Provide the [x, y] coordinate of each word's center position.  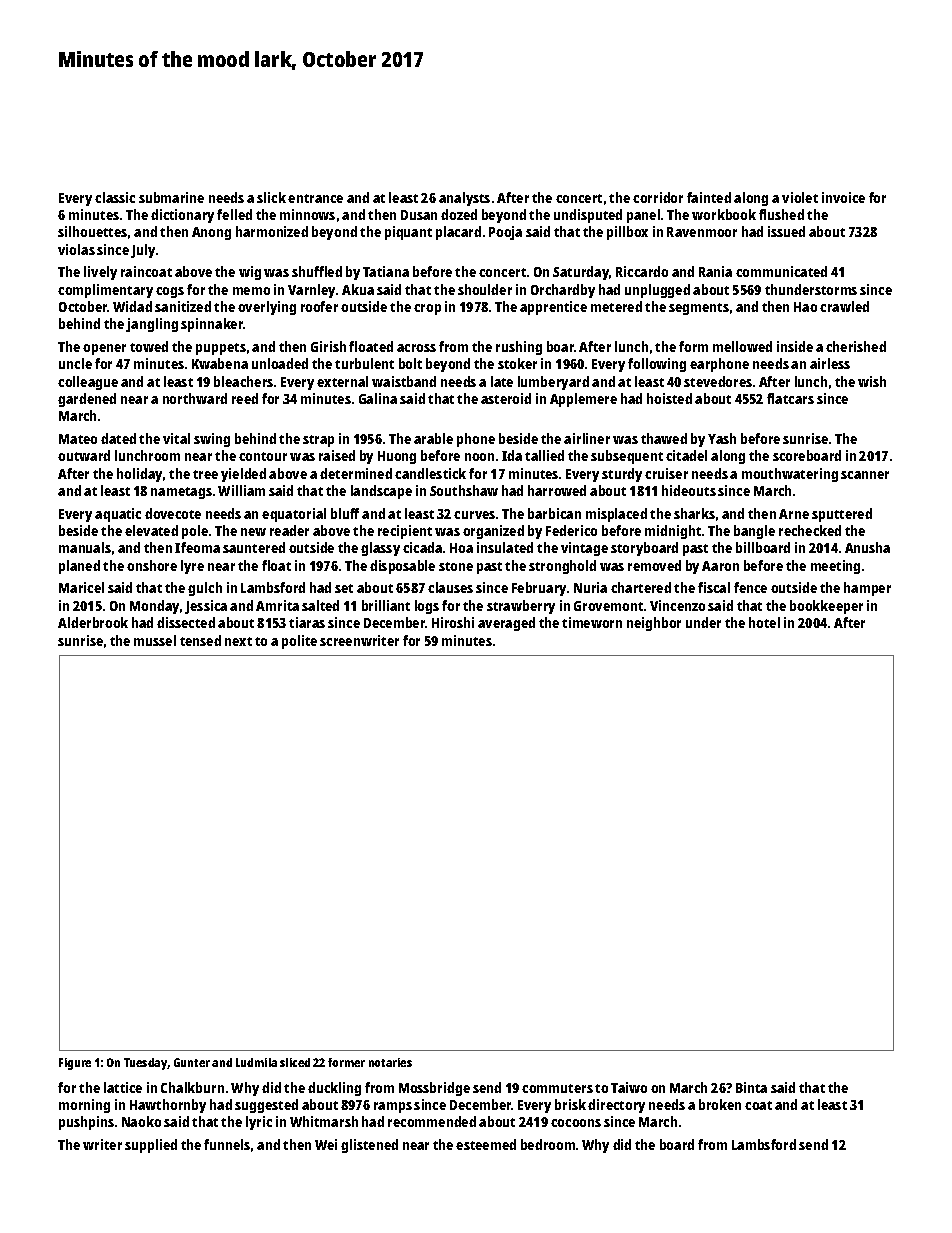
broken [720, 1104]
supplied [151, 1146]
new [253, 532]
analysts [464, 199]
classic [115, 197]
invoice [843, 197]
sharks [694, 513]
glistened [369, 1146]
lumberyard [553, 383]
